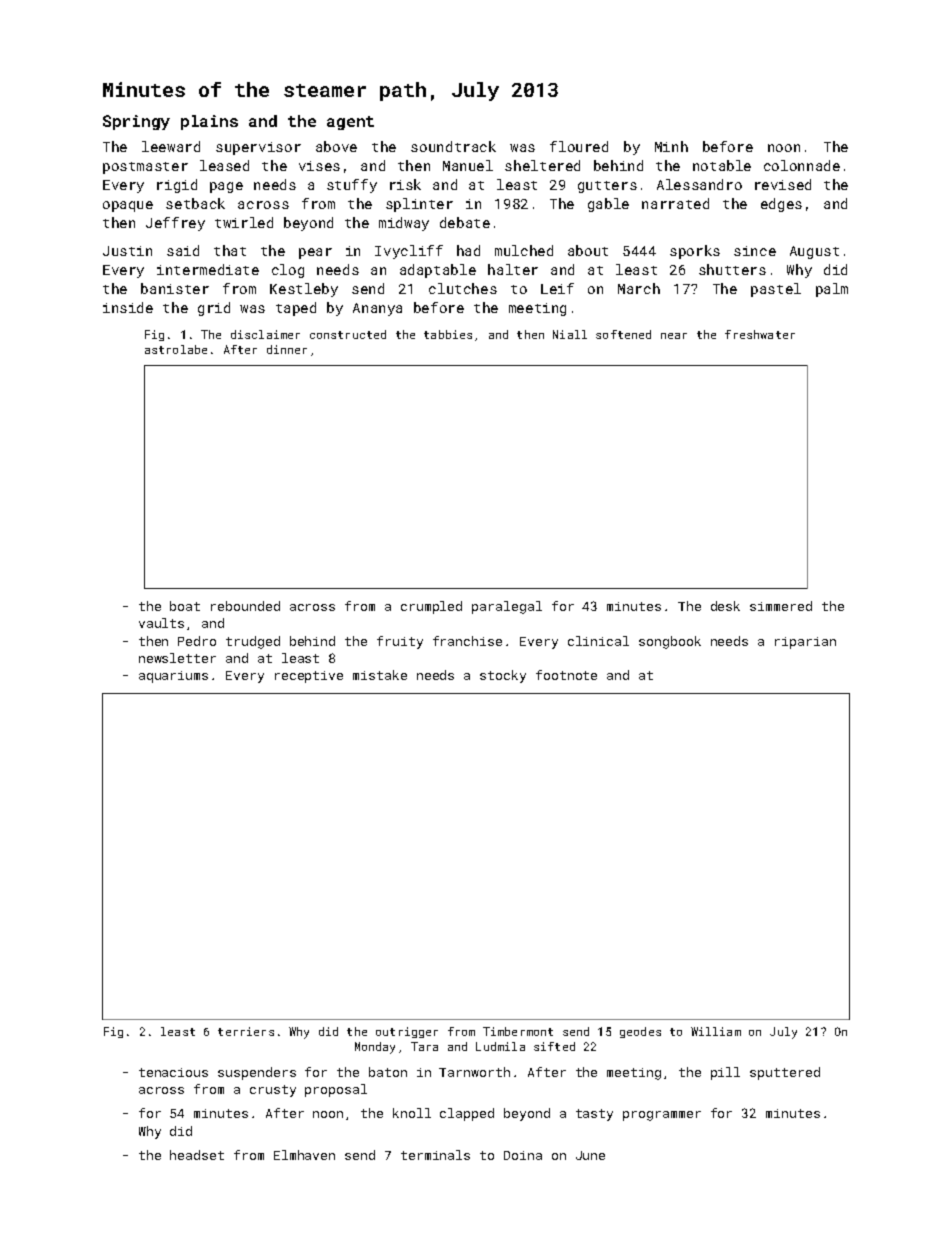  What do you see at coordinates (246, 1031) in the image?
I see `terriers` at bounding box center [246, 1031].
